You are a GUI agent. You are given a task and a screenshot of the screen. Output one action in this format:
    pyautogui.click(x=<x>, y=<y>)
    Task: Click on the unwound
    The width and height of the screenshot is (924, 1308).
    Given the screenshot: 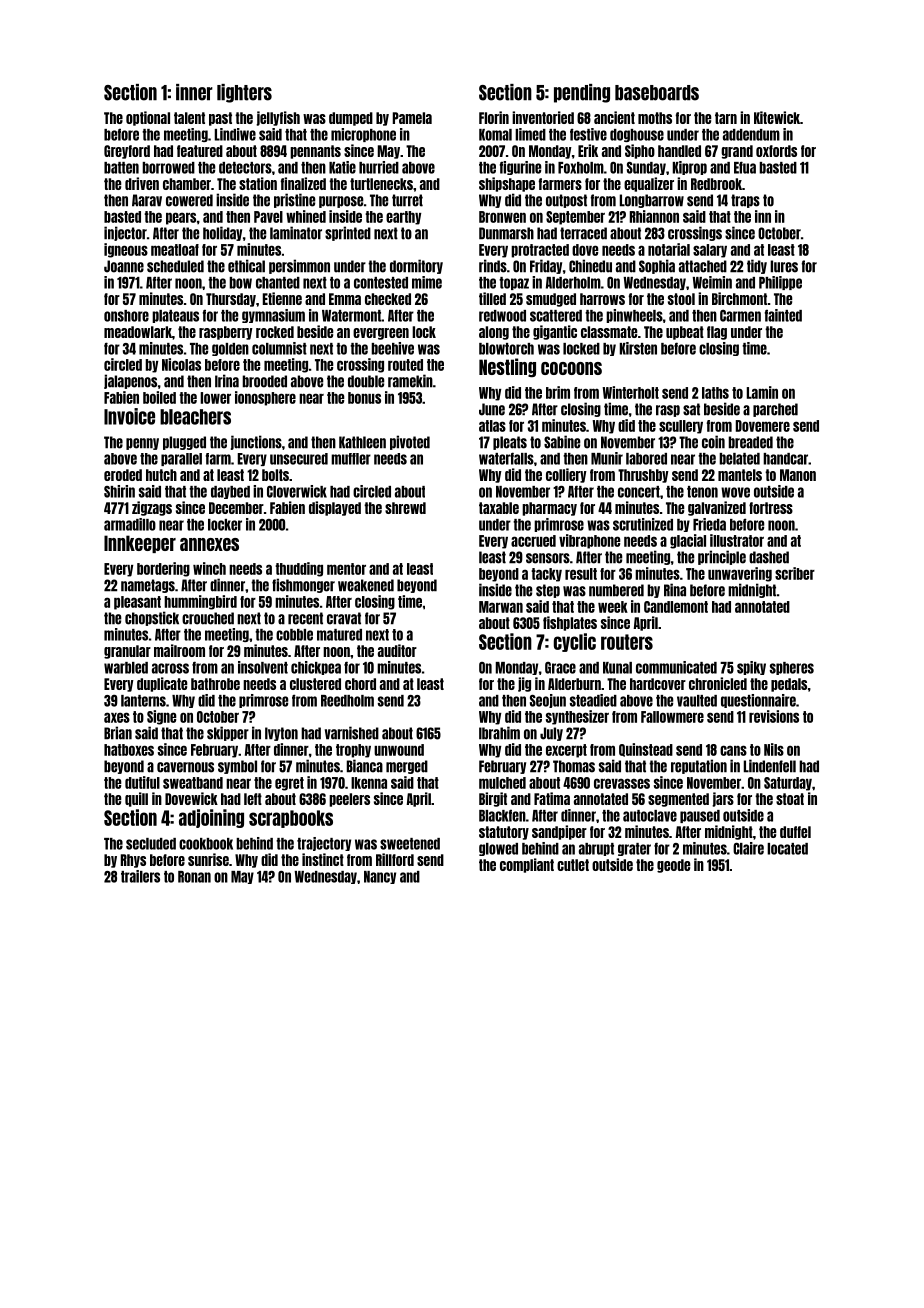 What is the action you would take?
    pyautogui.click(x=399, y=750)
